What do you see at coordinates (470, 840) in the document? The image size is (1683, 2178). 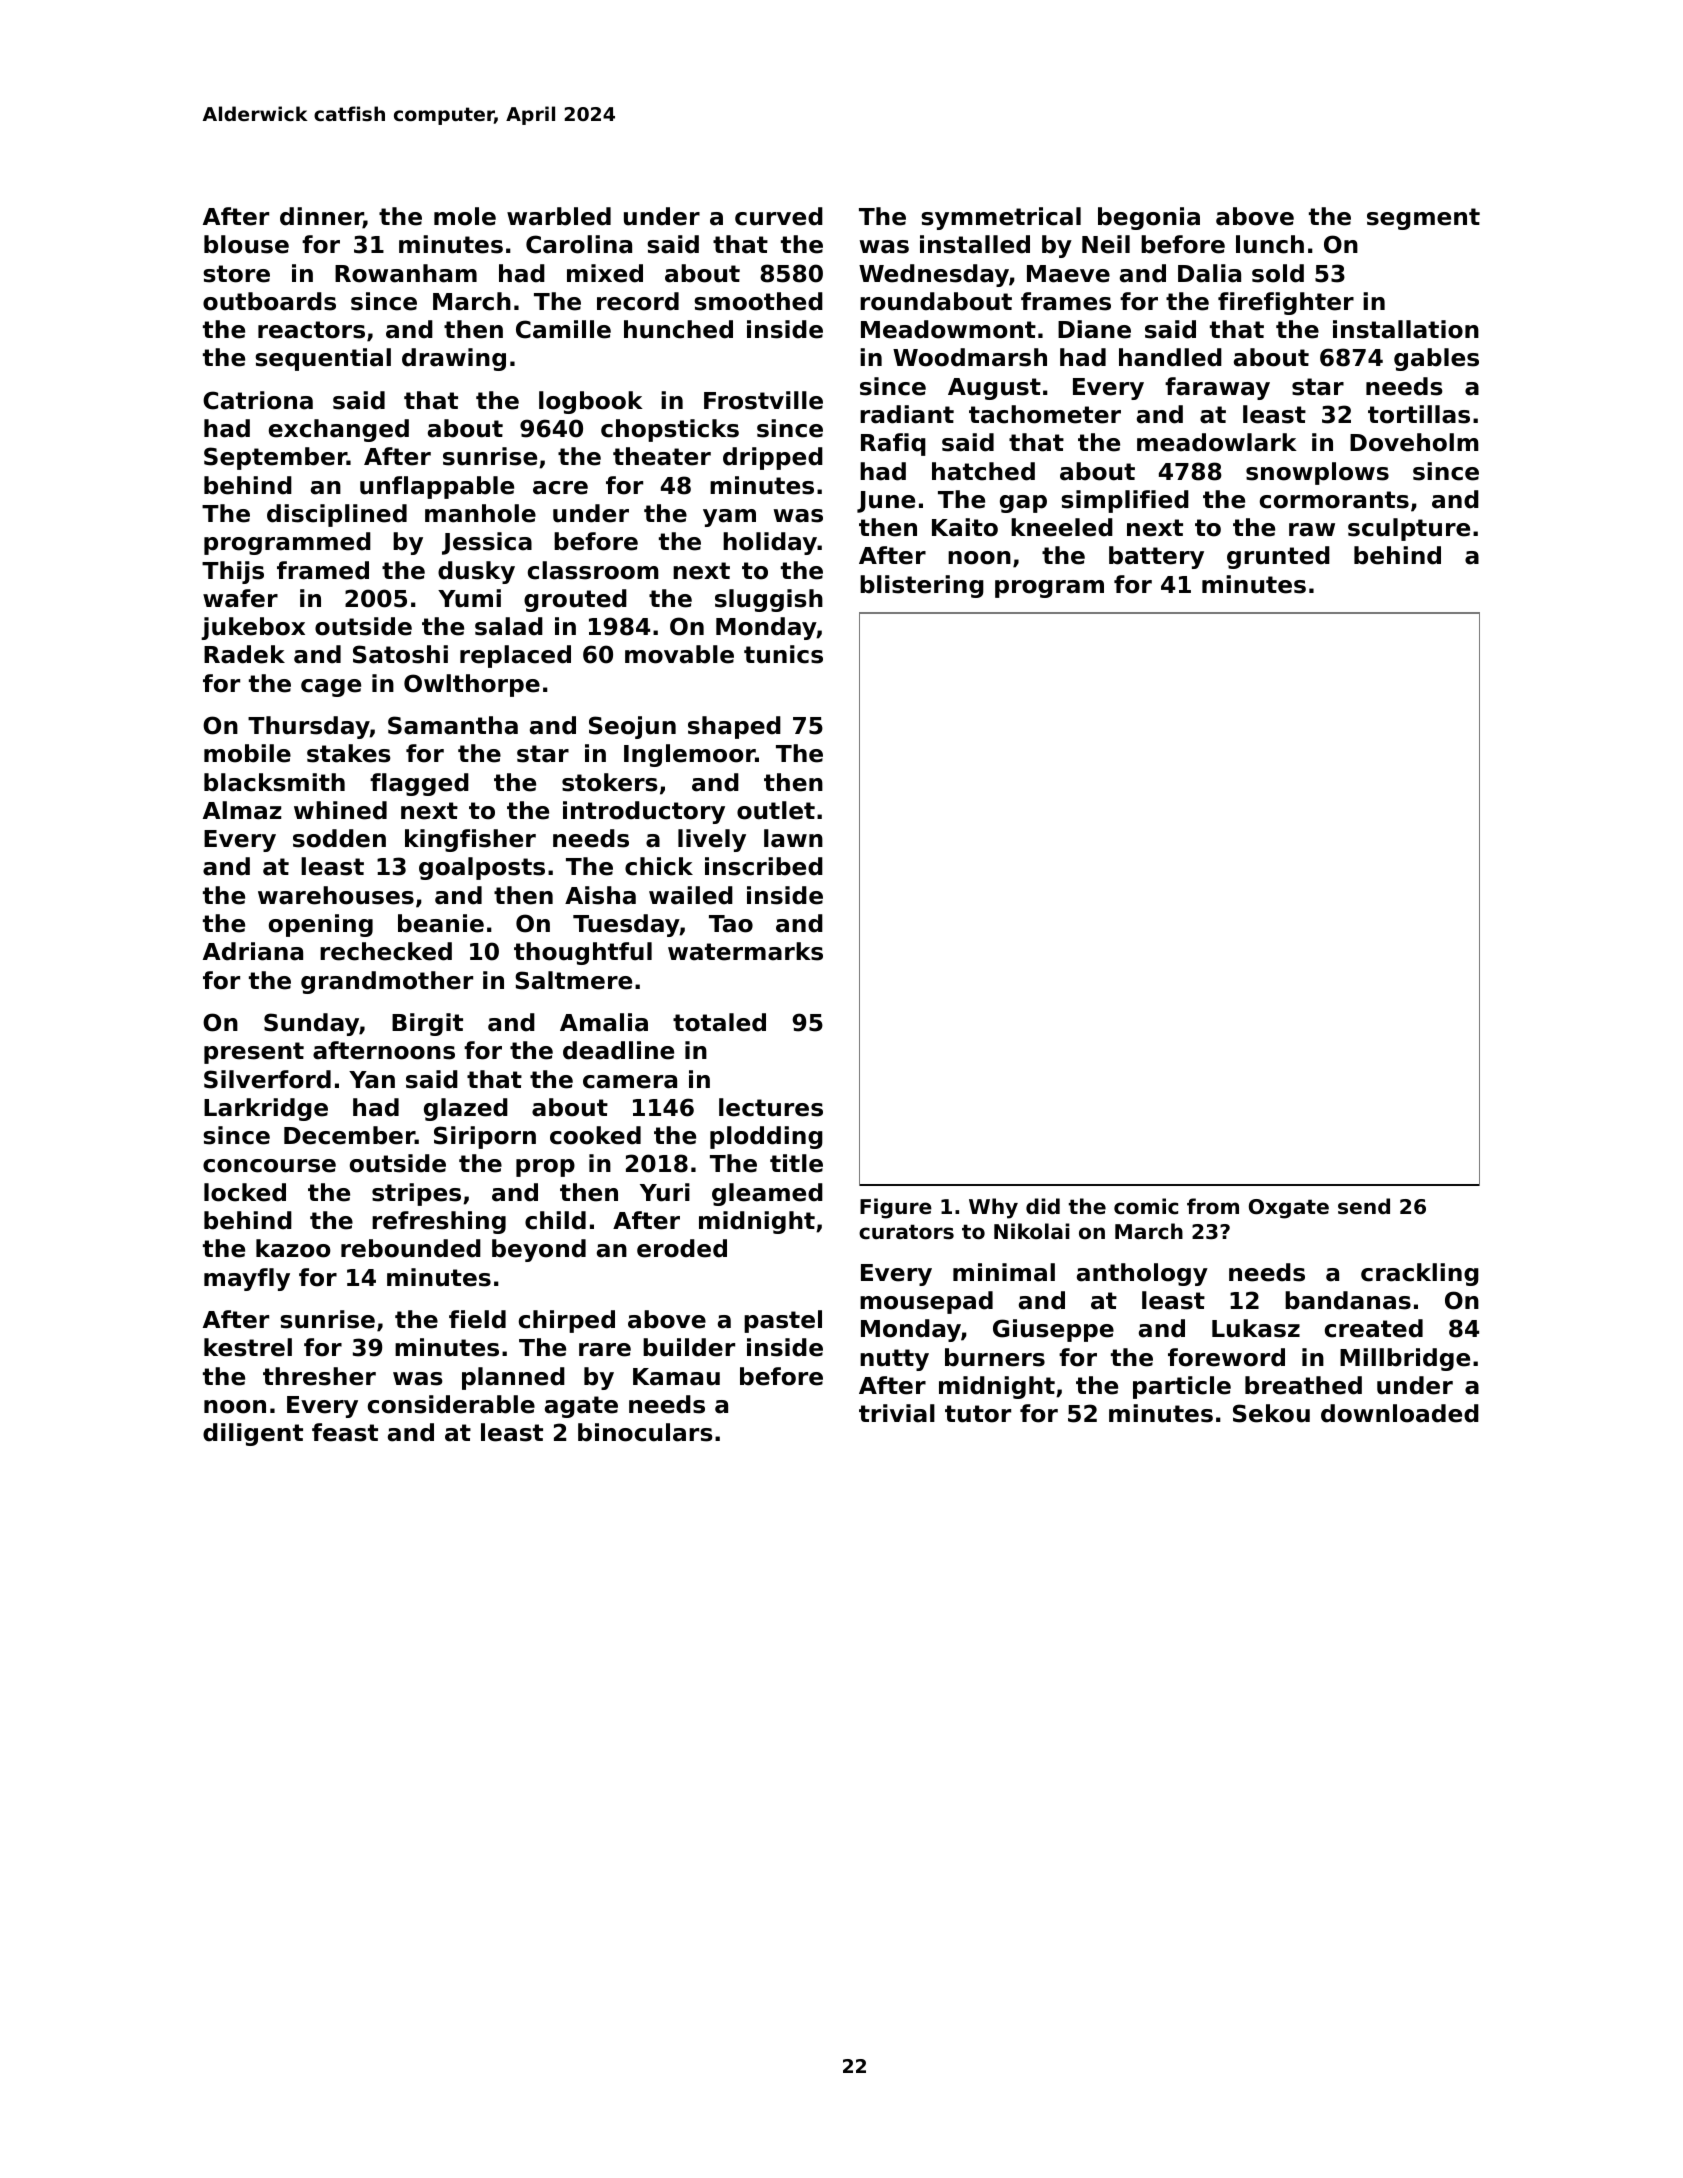 I see `kingfisher` at bounding box center [470, 840].
